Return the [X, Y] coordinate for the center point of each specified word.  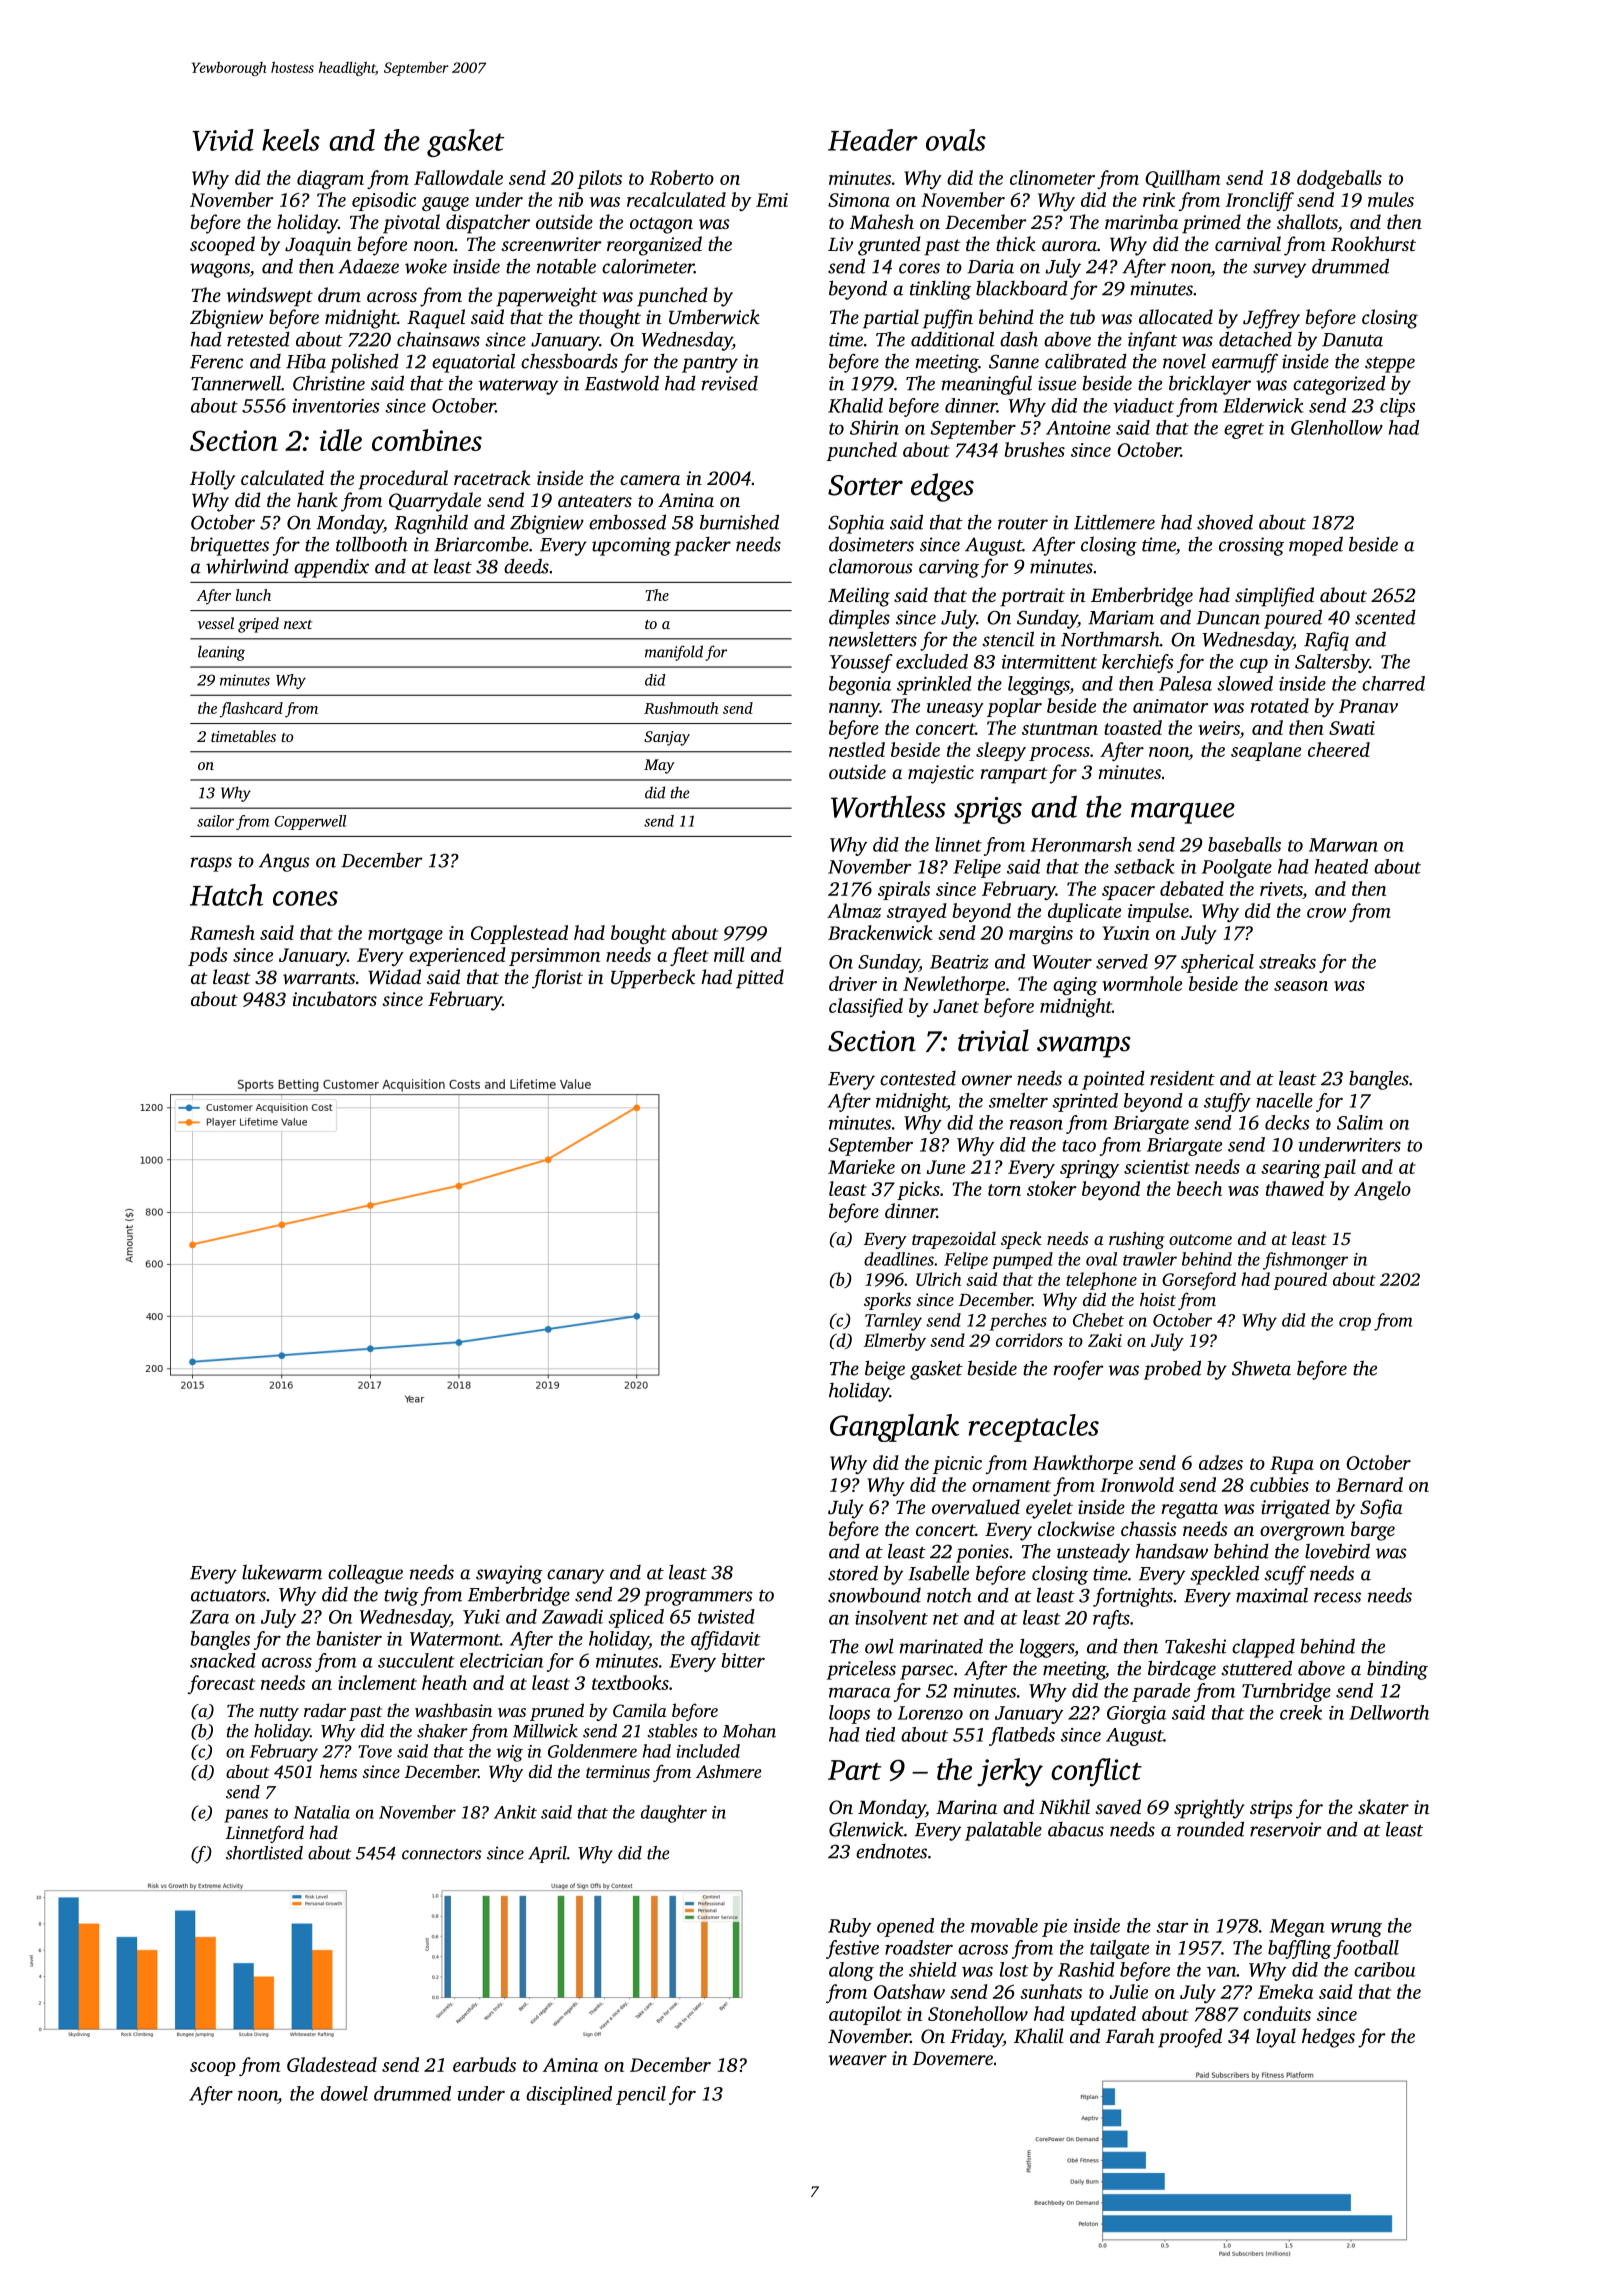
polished [364, 363]
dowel [344, 2093]
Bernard [1369, 1484]
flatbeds [1022, 1736]
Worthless [888, 806]
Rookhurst [1373, 244]
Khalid [855, 405]
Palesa [1185, 683]
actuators [228, 1596]
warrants [319, 978]
